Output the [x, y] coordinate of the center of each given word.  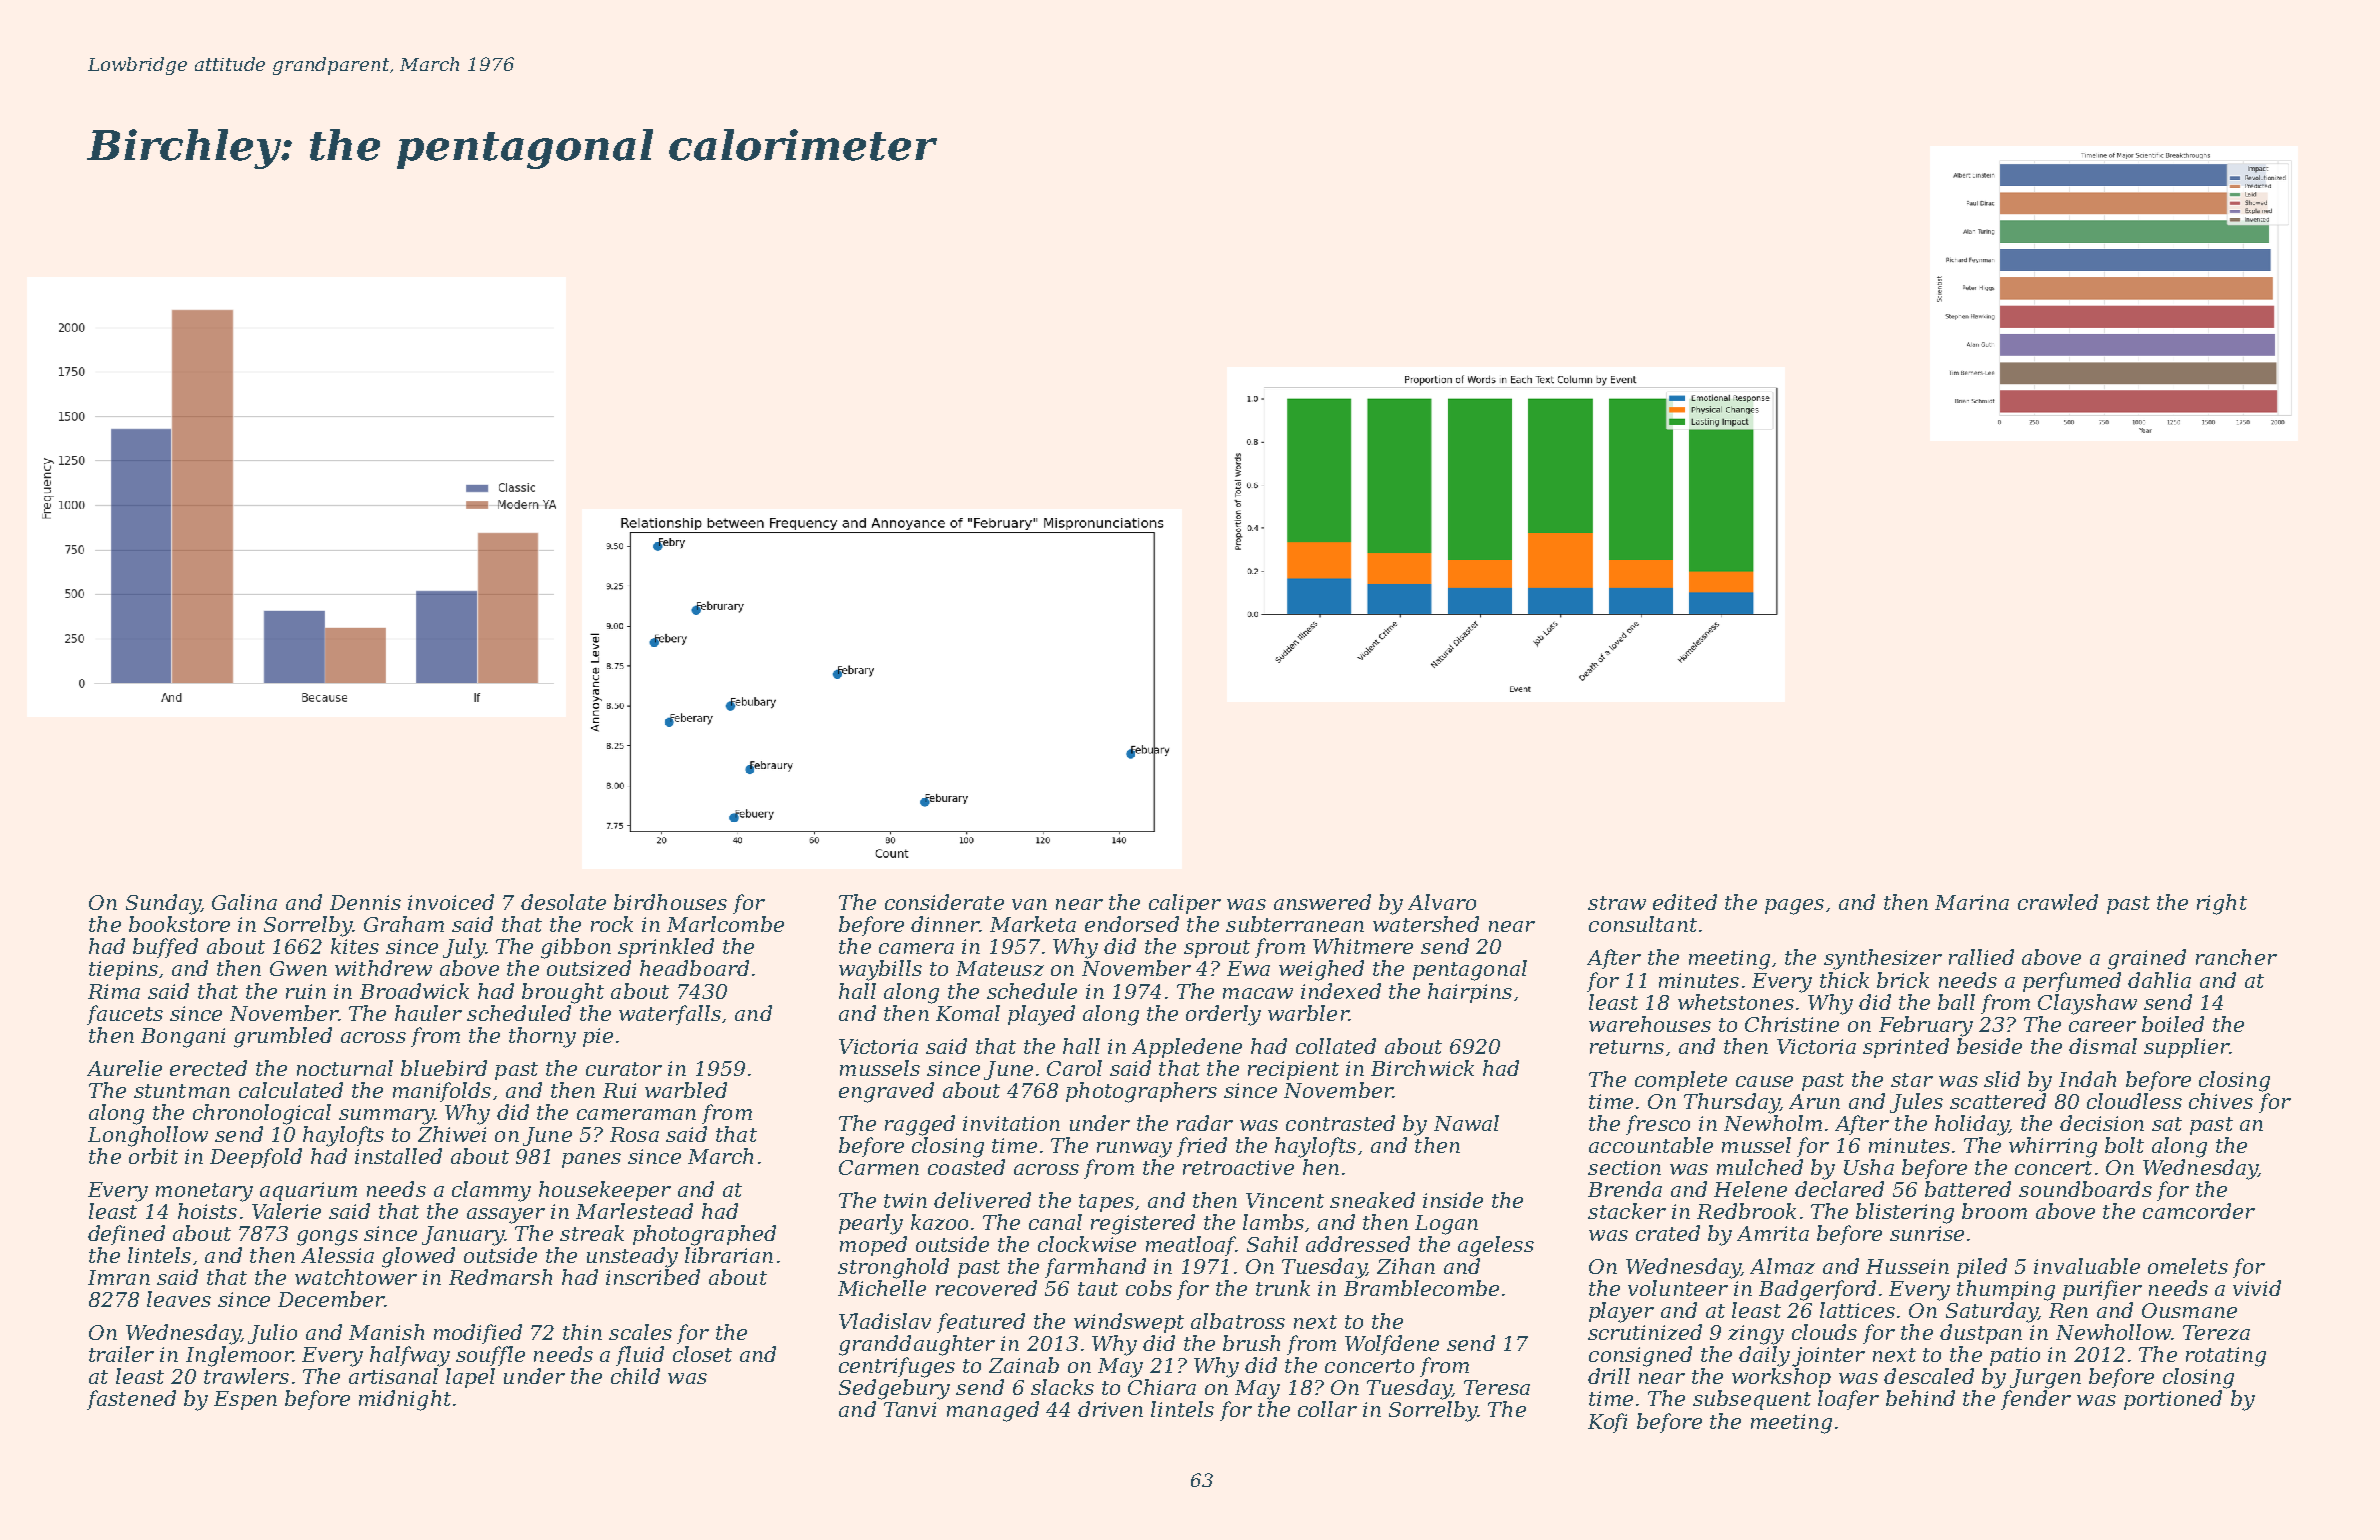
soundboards [2085, 1189]
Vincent [1285, 1200]
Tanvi [910, 1409]
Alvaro [1442, 902]
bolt [2124, 1145]
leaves [179, 1299]
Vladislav [885, 1321]
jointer [1828, 1357]
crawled [2058, 902]
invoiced [451, 902]
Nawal [1466, 1123]
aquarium [308, 1191]
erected [208, 1068]
